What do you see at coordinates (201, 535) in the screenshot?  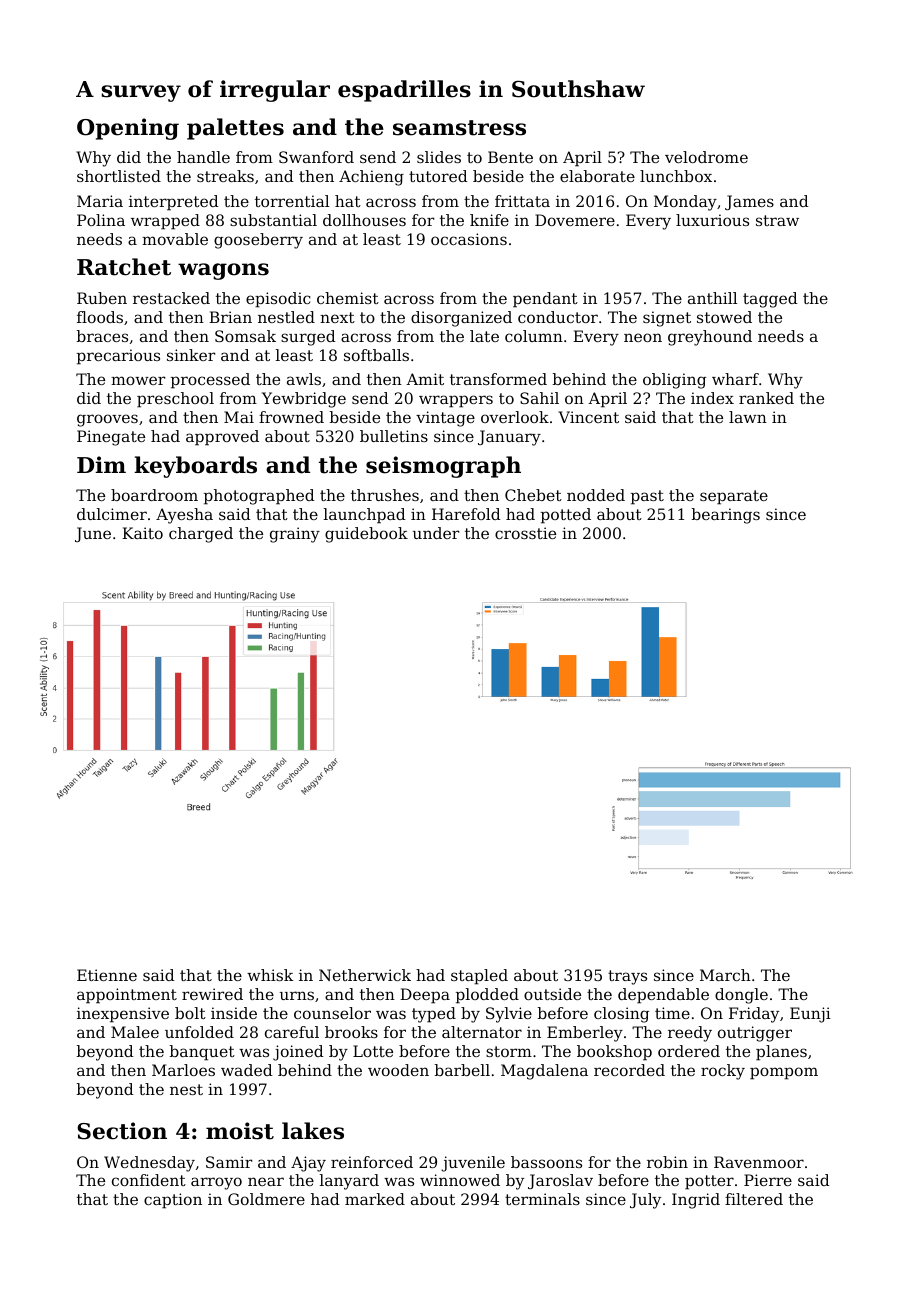 I see `charged` at bounding box center [201, 535].
